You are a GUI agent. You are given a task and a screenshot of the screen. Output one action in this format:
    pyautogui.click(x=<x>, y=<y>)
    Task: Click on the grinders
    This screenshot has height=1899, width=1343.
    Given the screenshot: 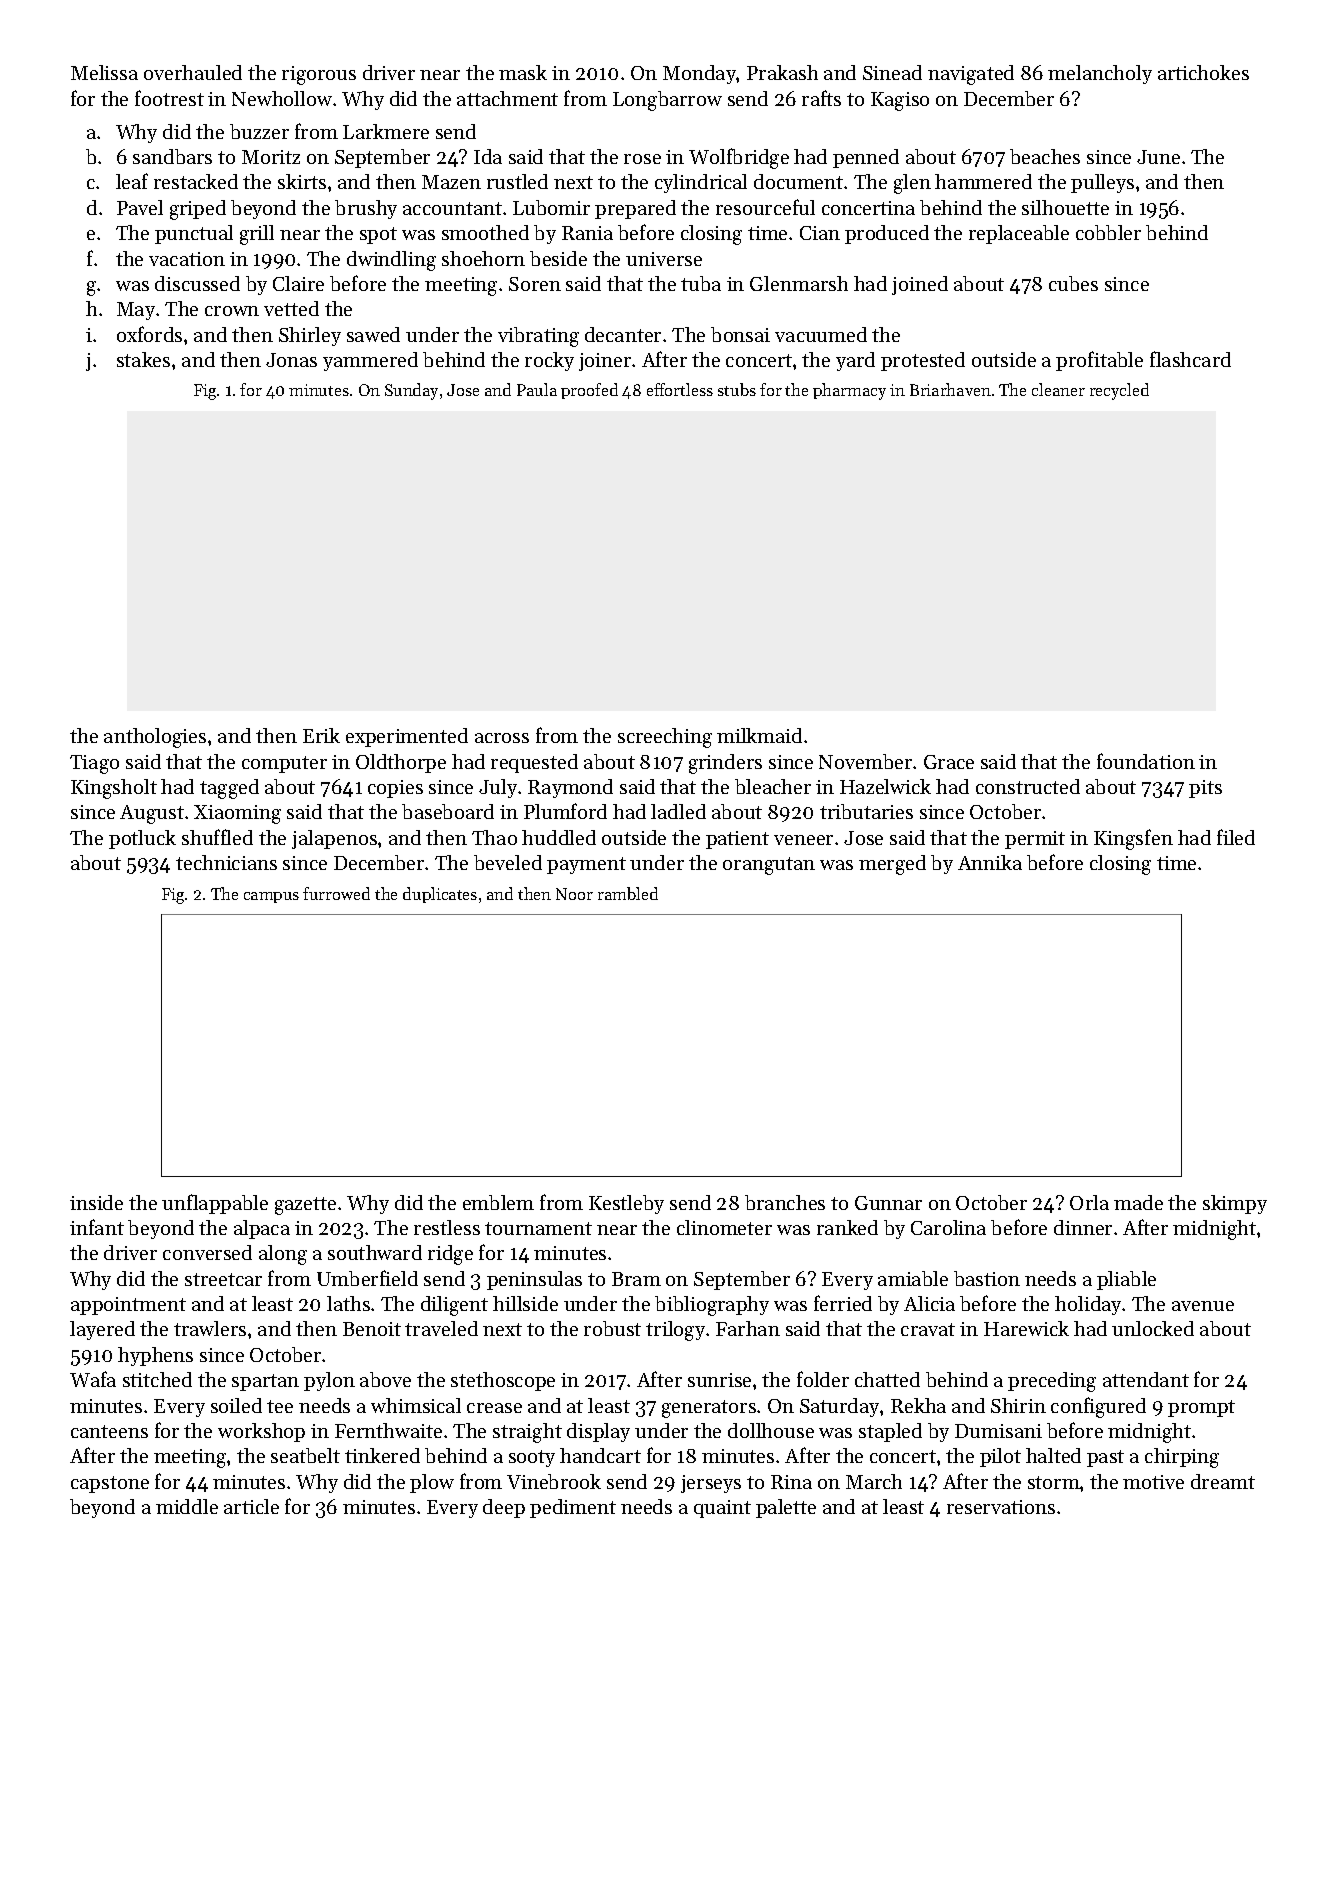 What is the action you would take?
    pyautogui.click(x=725, y=764)
